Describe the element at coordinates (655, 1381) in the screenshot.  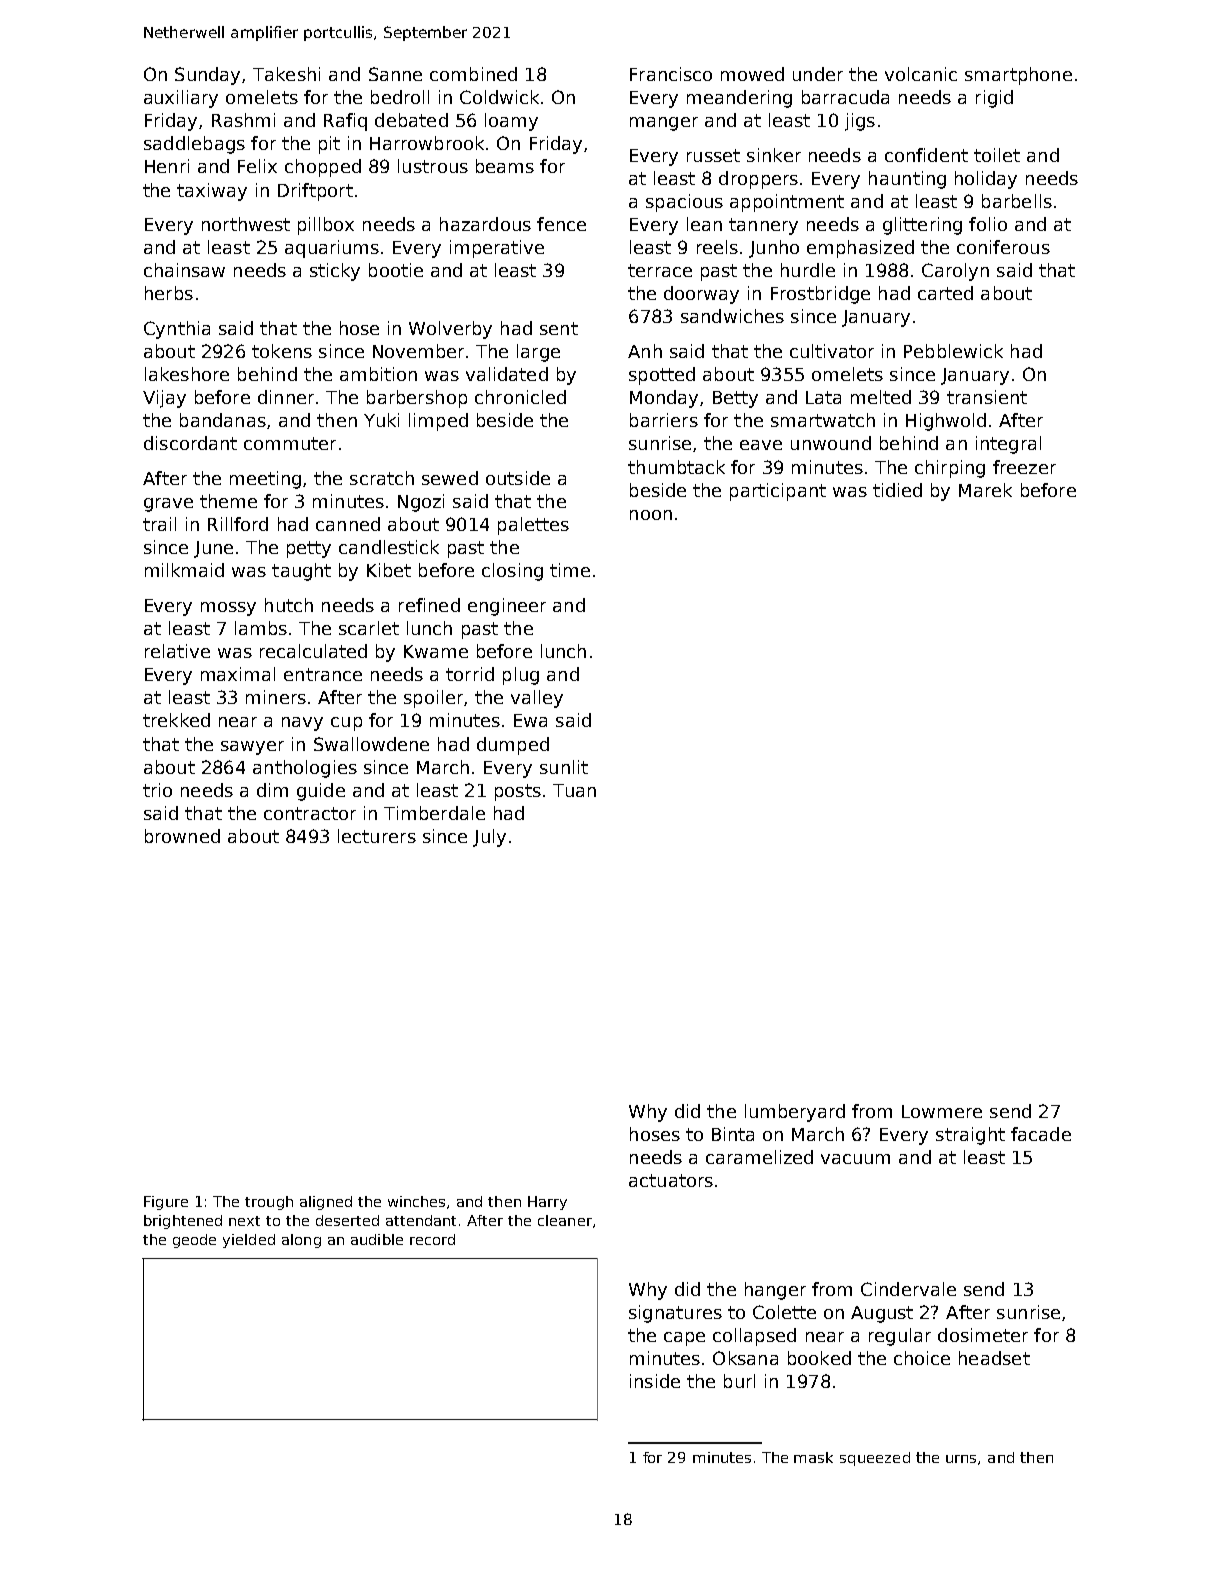
I see `inside` at that location.
